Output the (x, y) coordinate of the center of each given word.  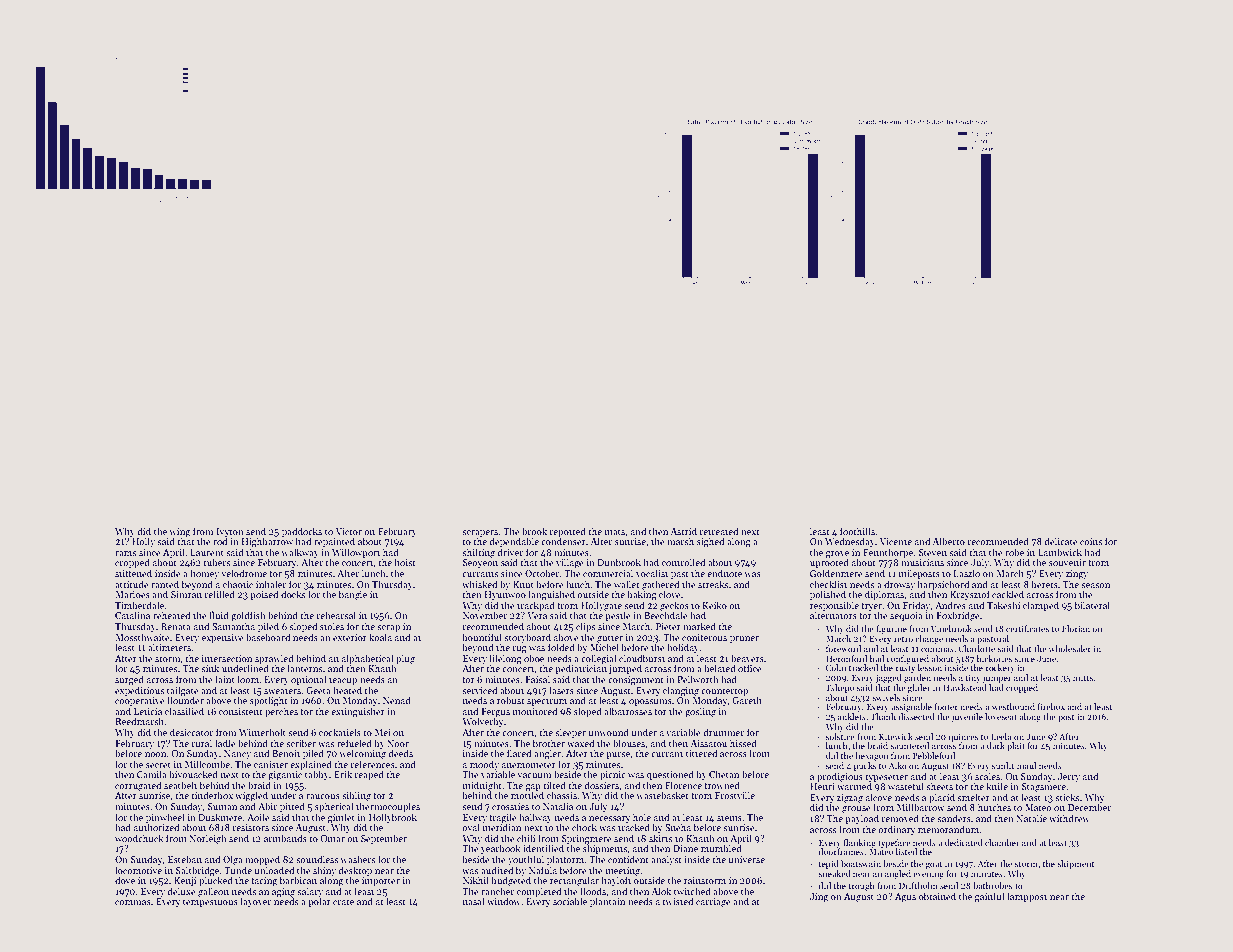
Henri (822, 786)
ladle (225, 743)
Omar (332, 838)
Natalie (1031, 818)
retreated (719, 531)
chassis (562, 795)
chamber (1002, 842)
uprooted (829, 563)
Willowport (356, 553)
